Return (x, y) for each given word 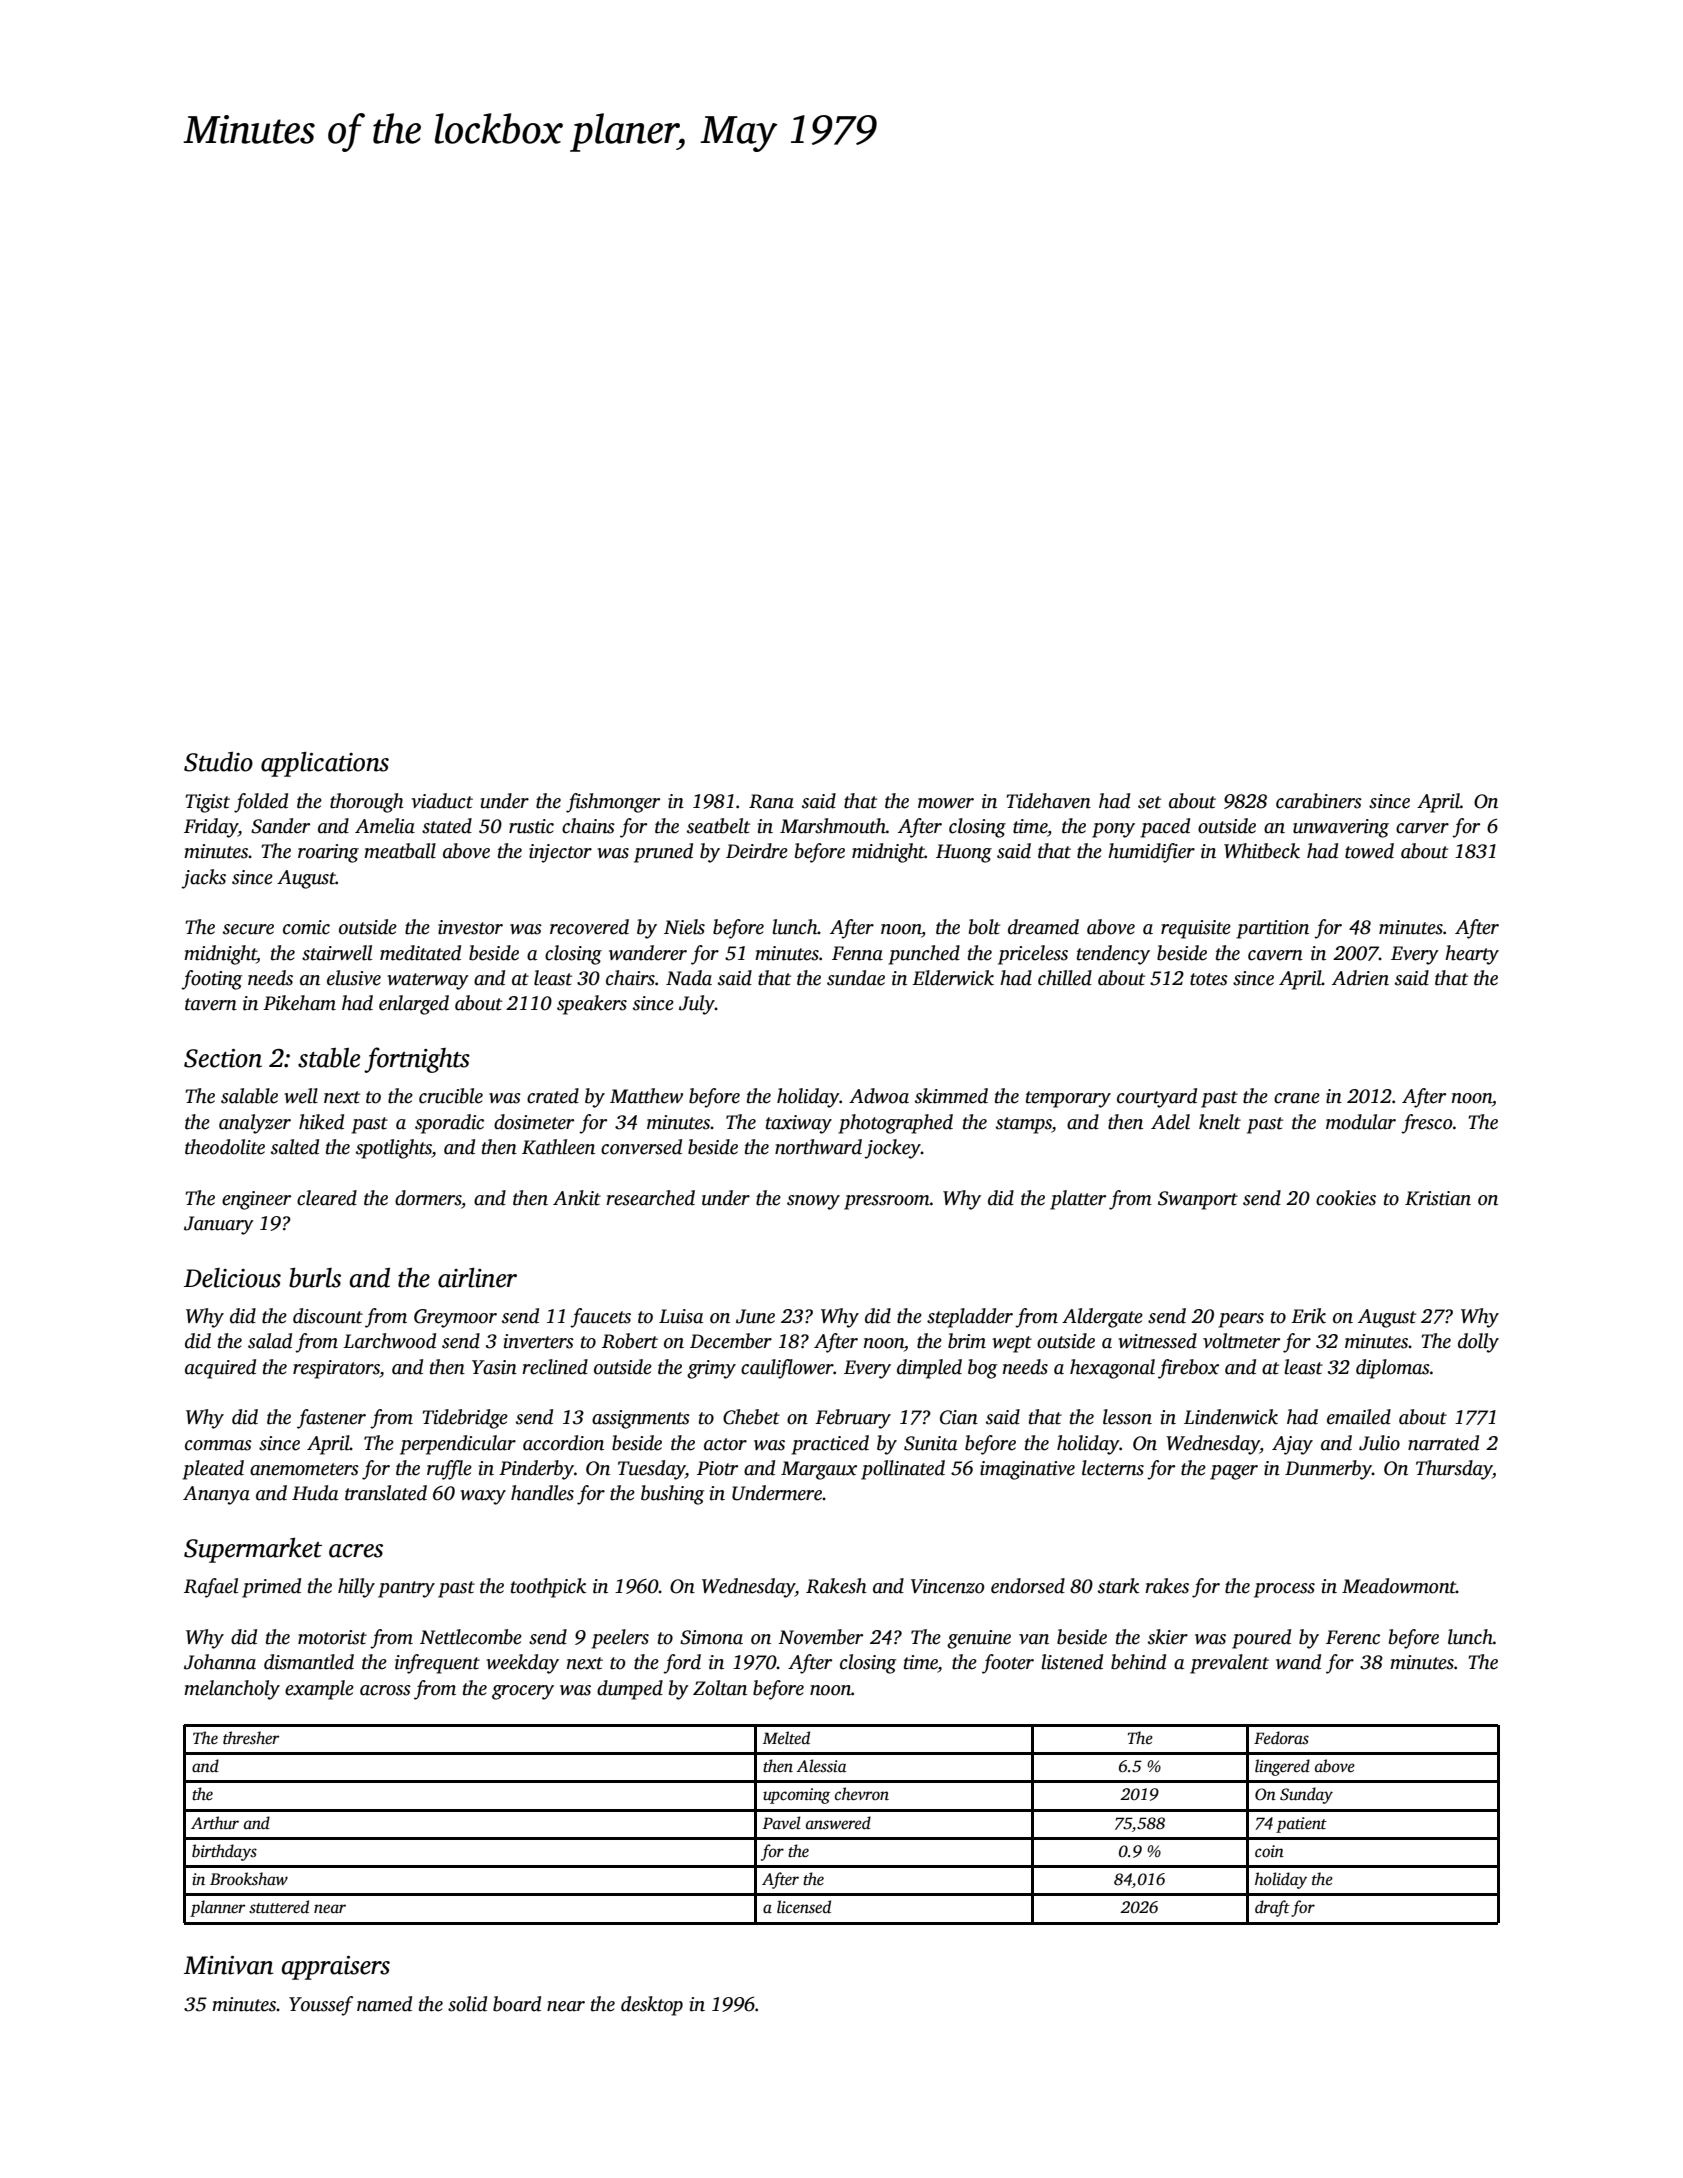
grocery (523, 1692)
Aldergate (1102, 1318)
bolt (984, 927)
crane (1297, 1098)
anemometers (304, 1469)
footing (211, 980)
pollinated (903, 1470)
